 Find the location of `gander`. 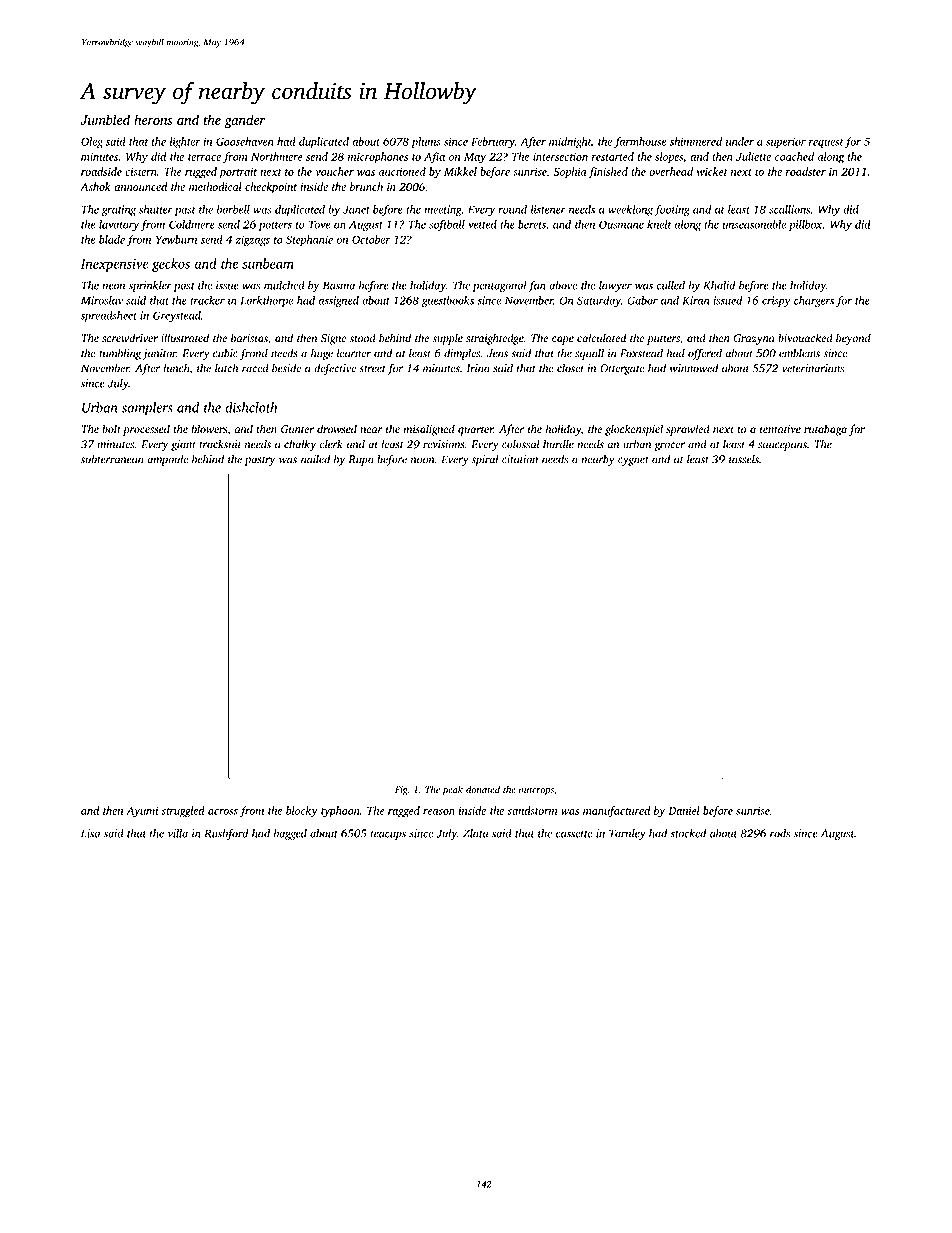

gander is located at coordinates (244, 121).
